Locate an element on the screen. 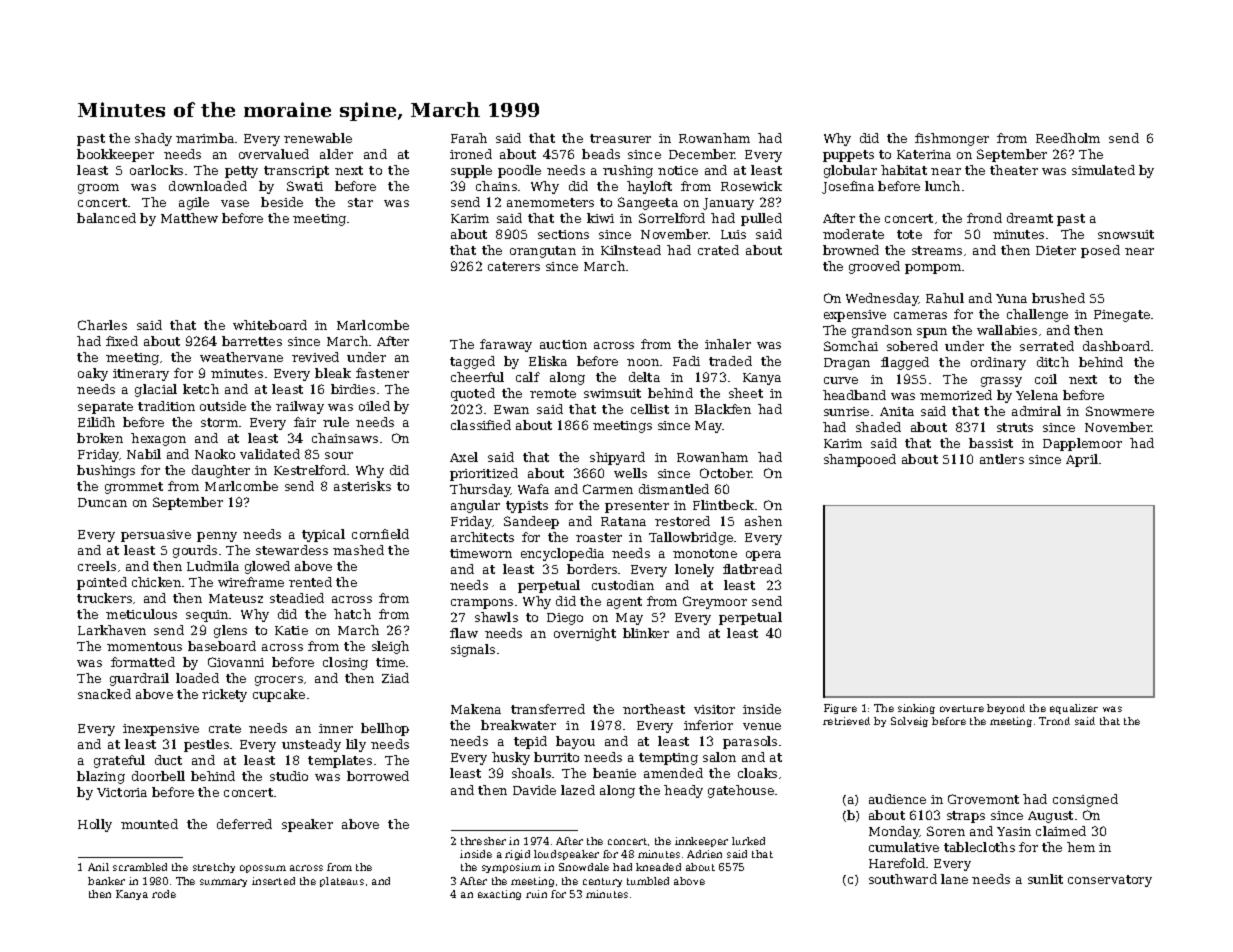  rode is located at coordinates (164, 894).
